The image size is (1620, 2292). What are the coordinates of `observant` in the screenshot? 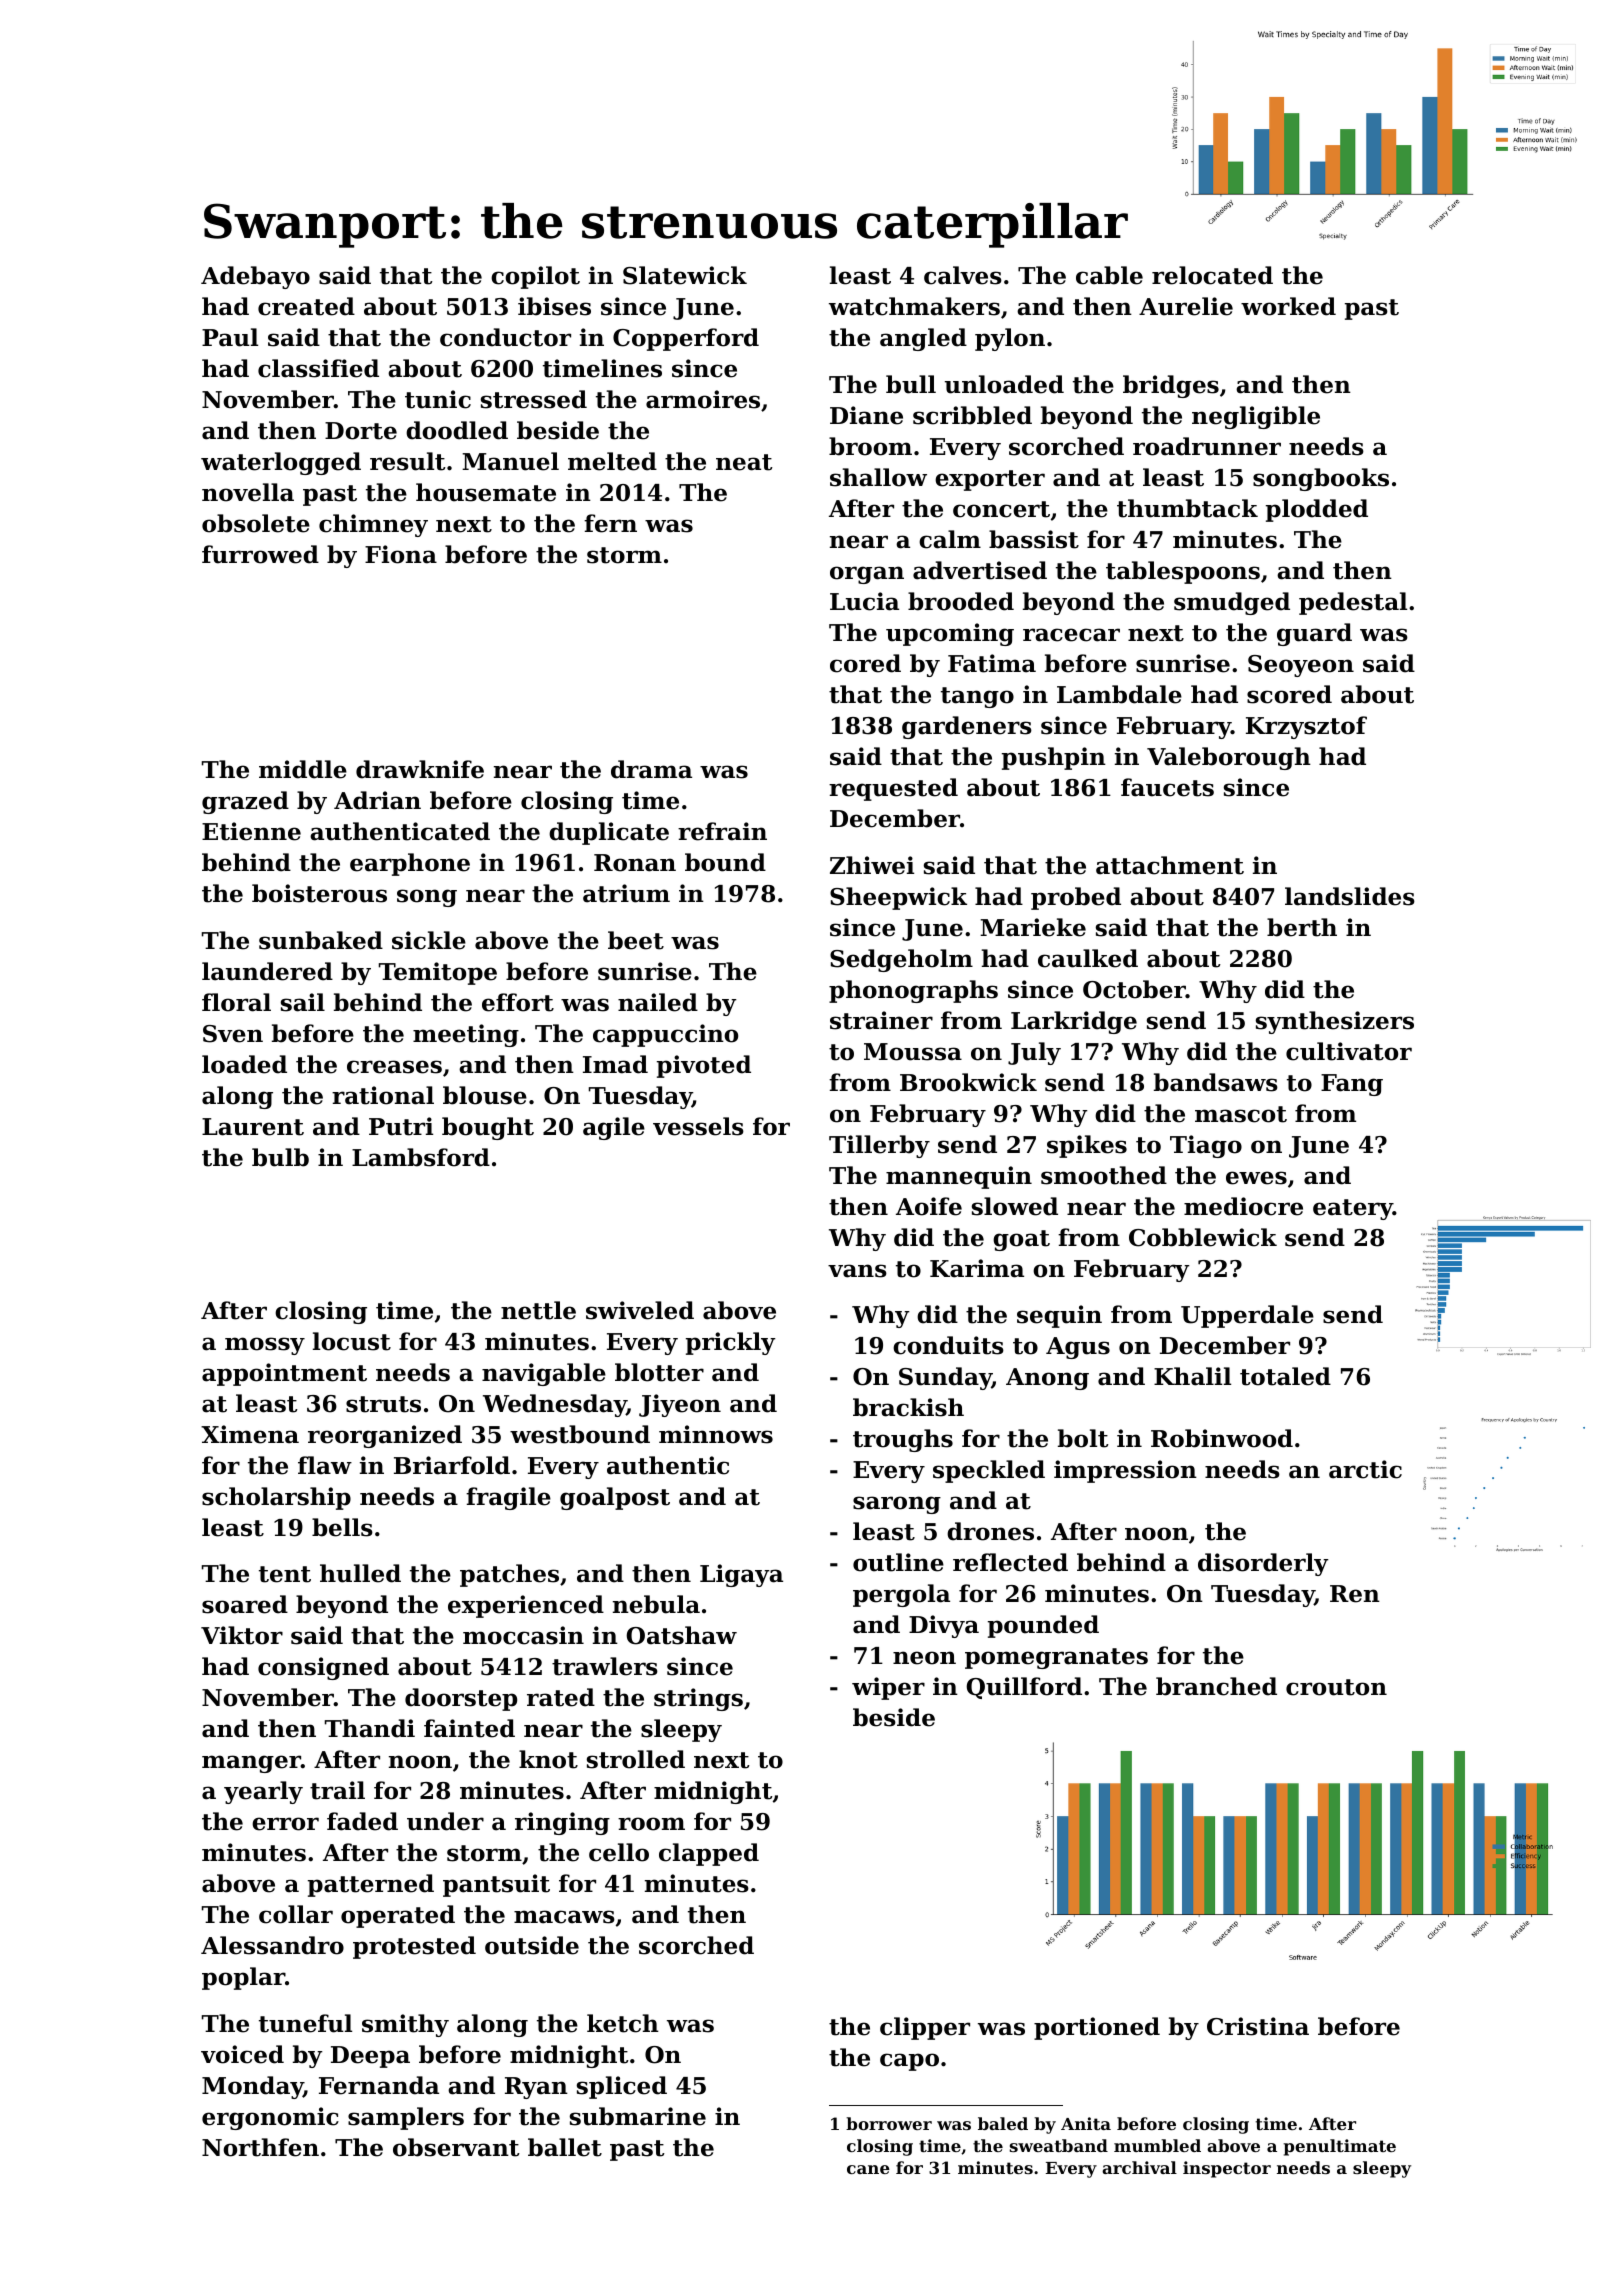 It's located at (456, 2147).
